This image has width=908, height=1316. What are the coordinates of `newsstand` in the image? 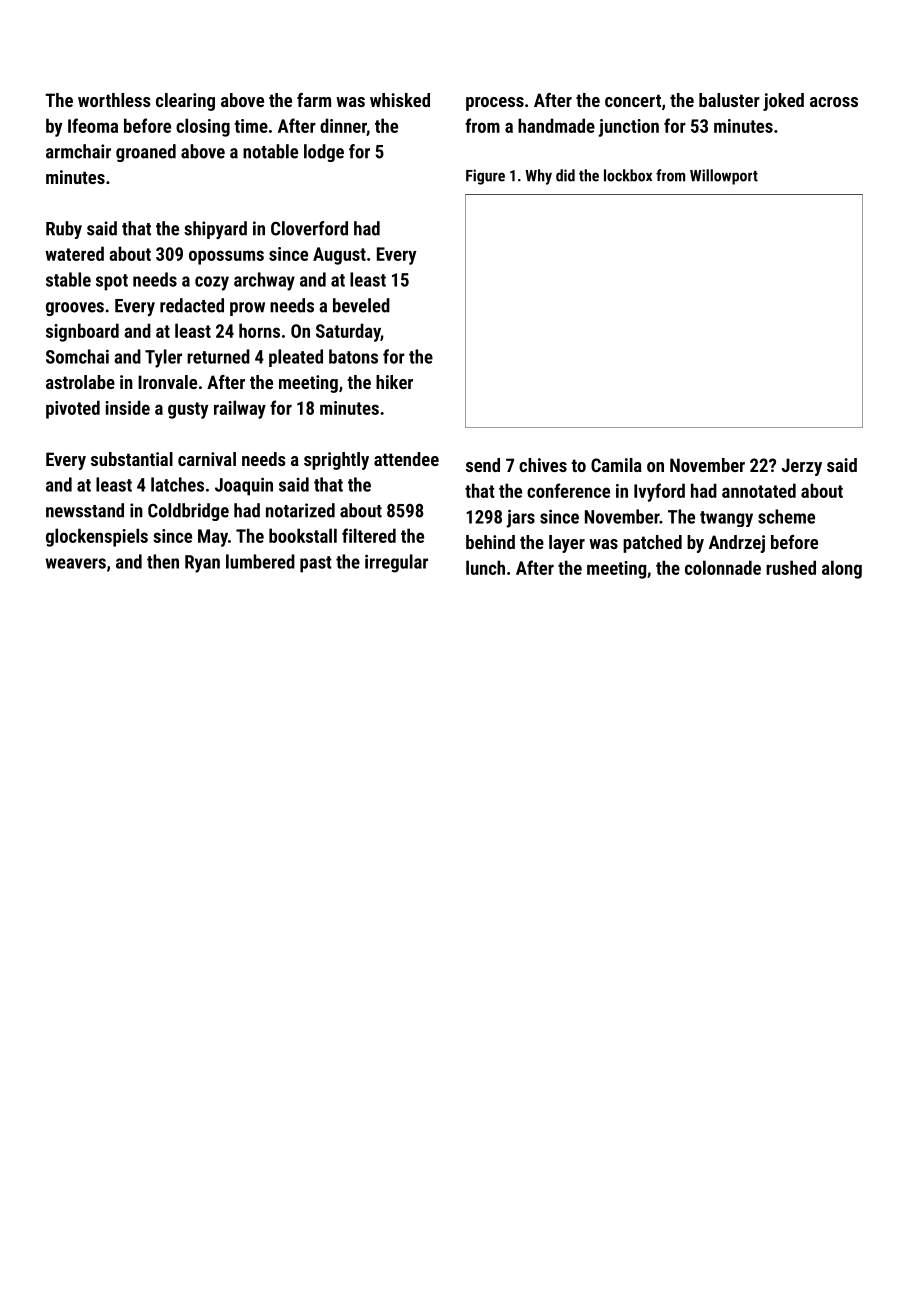 It's located at (85, 510).
